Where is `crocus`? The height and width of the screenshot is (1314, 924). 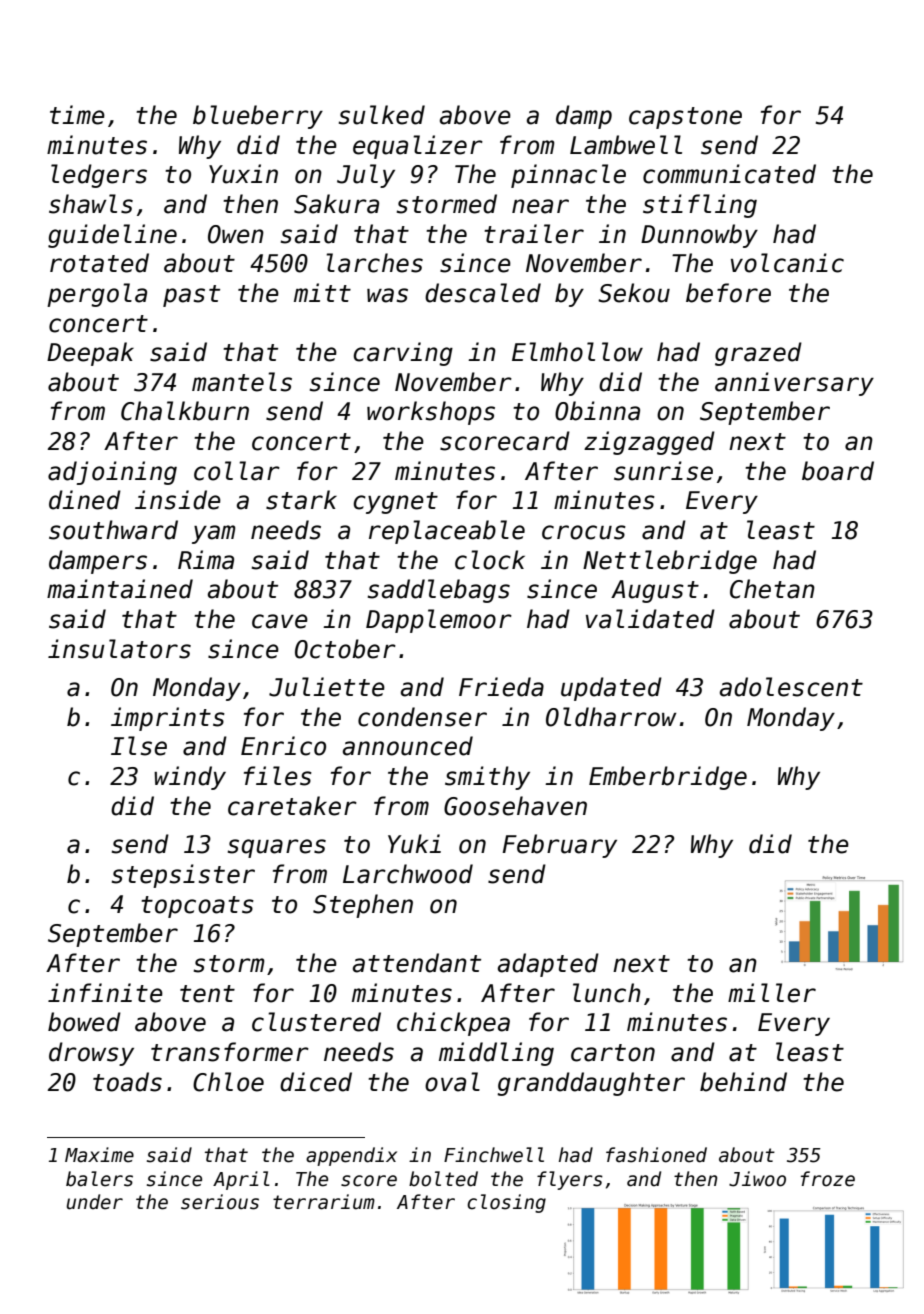 crocus is located at coordinates (584, 532).
